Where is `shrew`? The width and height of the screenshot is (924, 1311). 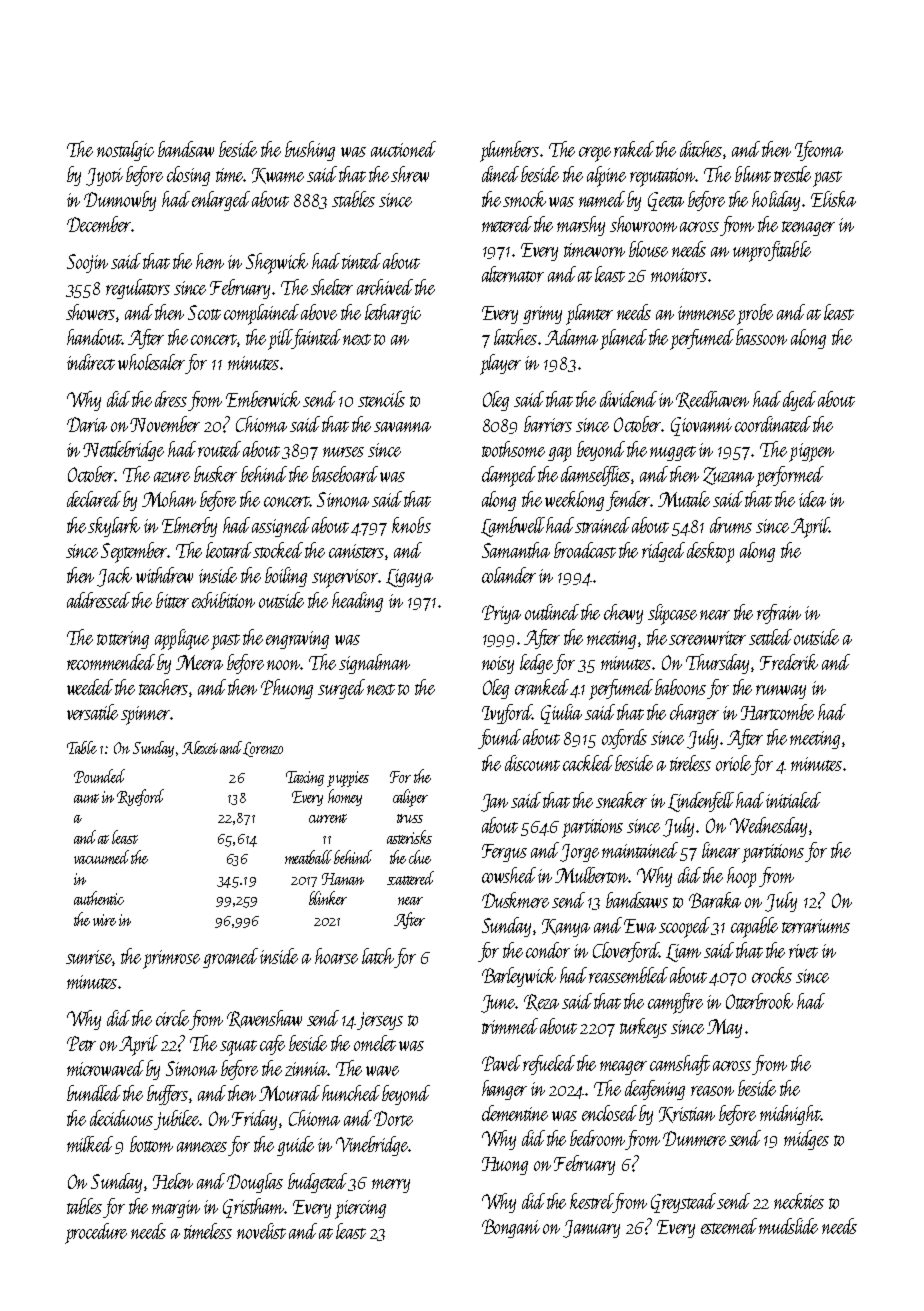
shrew is located at coordinates (410, 174).
